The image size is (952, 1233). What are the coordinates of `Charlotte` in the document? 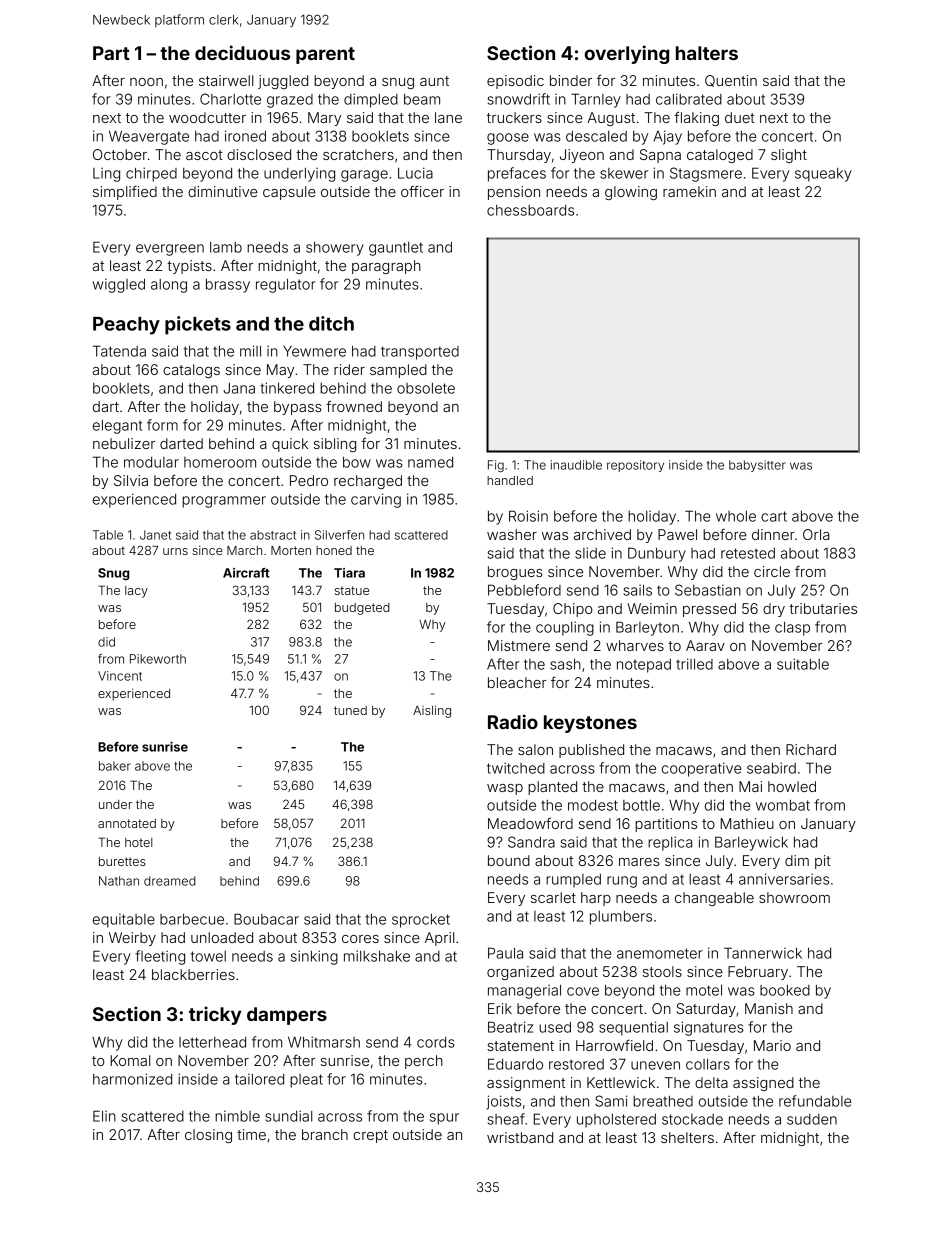 It's located at (230, 99).
